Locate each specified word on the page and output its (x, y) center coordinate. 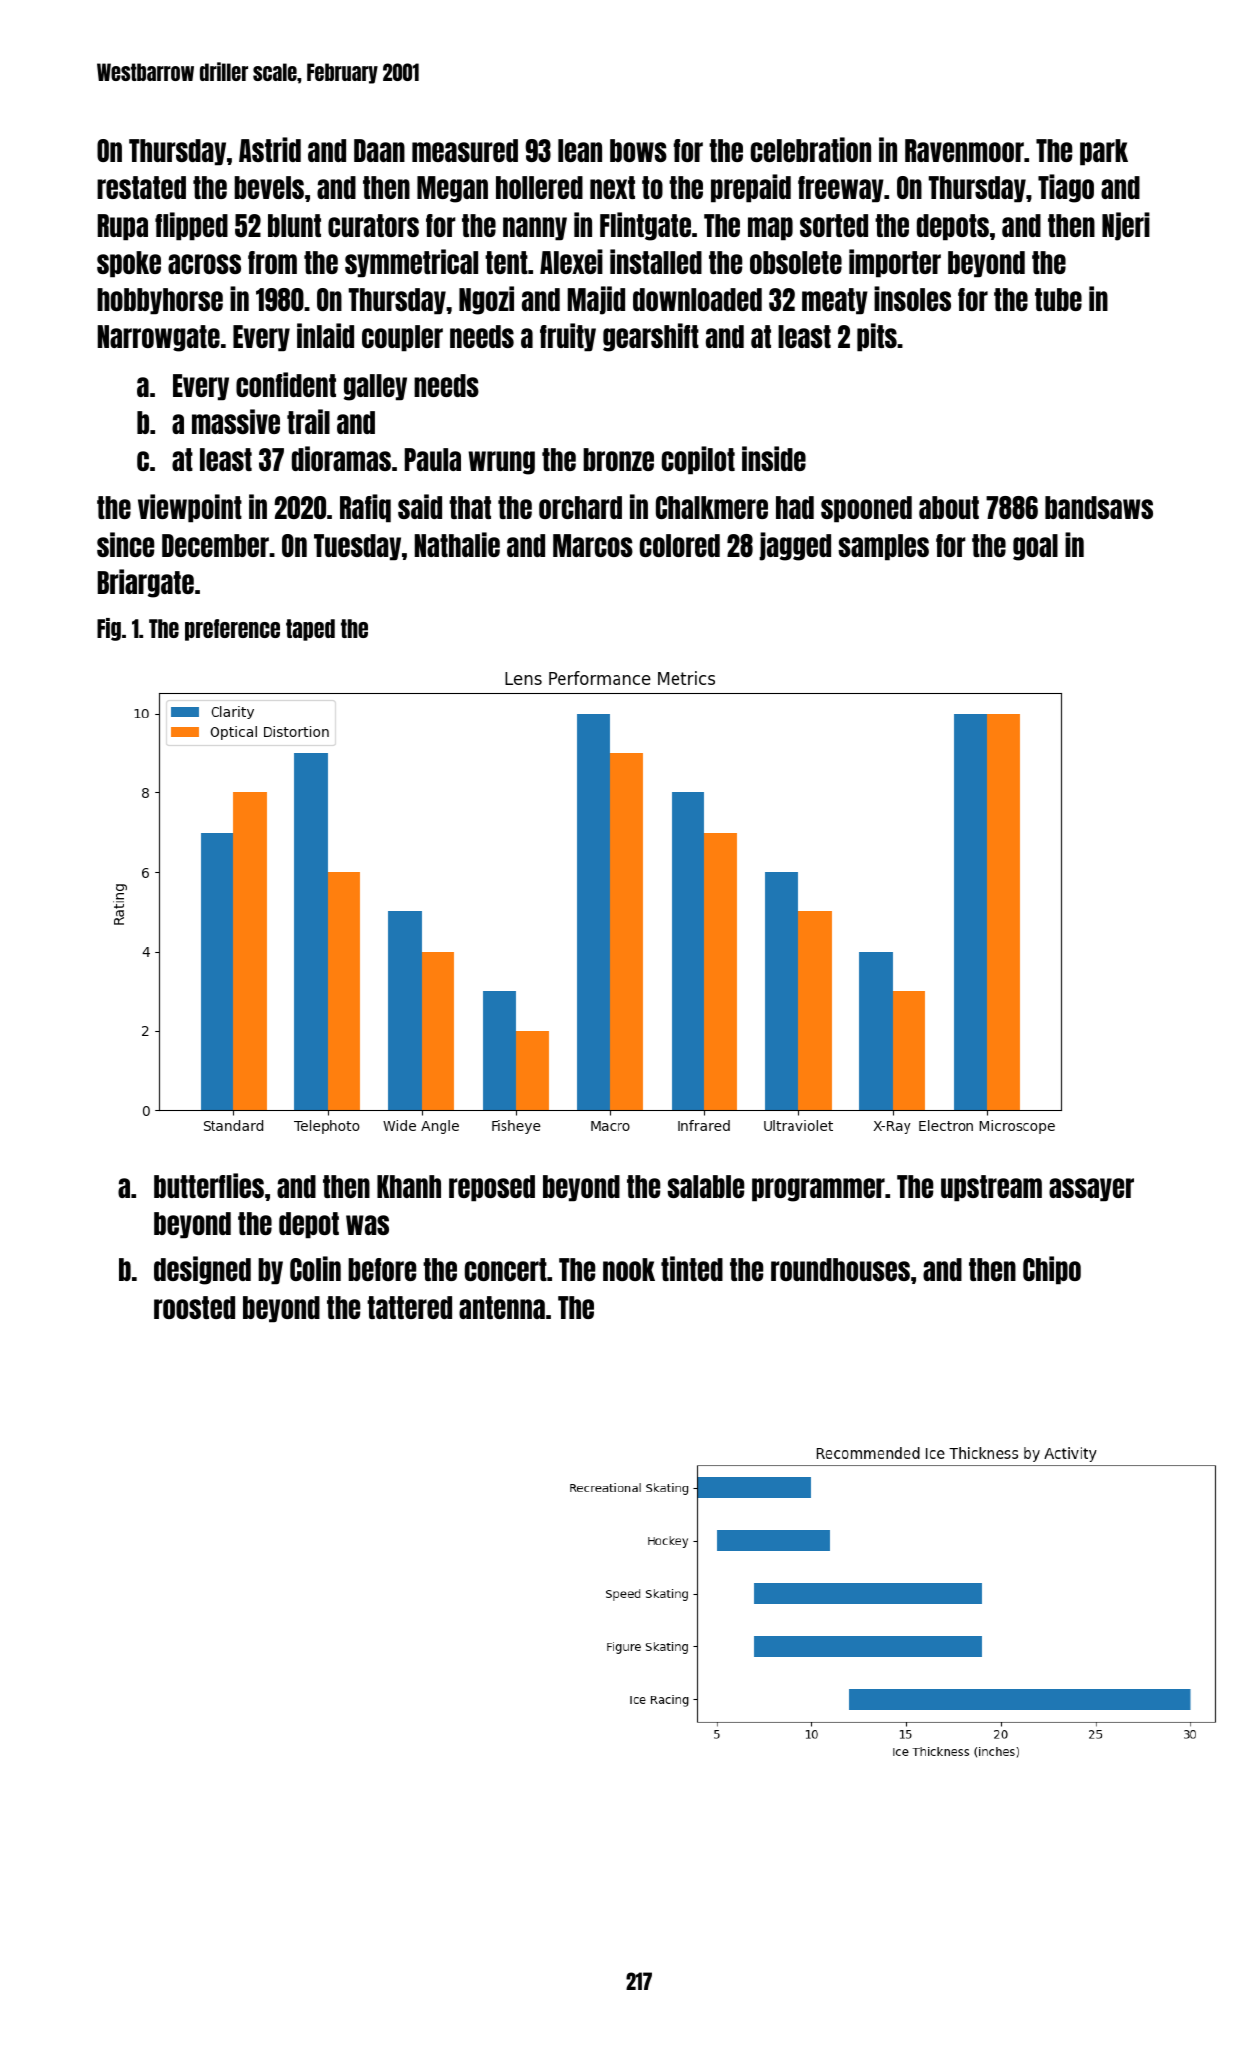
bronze (618, 459)
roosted (194, 1307)
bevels (269, 187)
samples (884, 547)
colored (680, 545)
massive (236, 421)
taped (310, 630)
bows (638, 150)
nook (629, 1269)
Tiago (1066, 188)
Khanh (409, 1186)
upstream (991, 1188)
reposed (492, 1188)
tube (1058, 299)
